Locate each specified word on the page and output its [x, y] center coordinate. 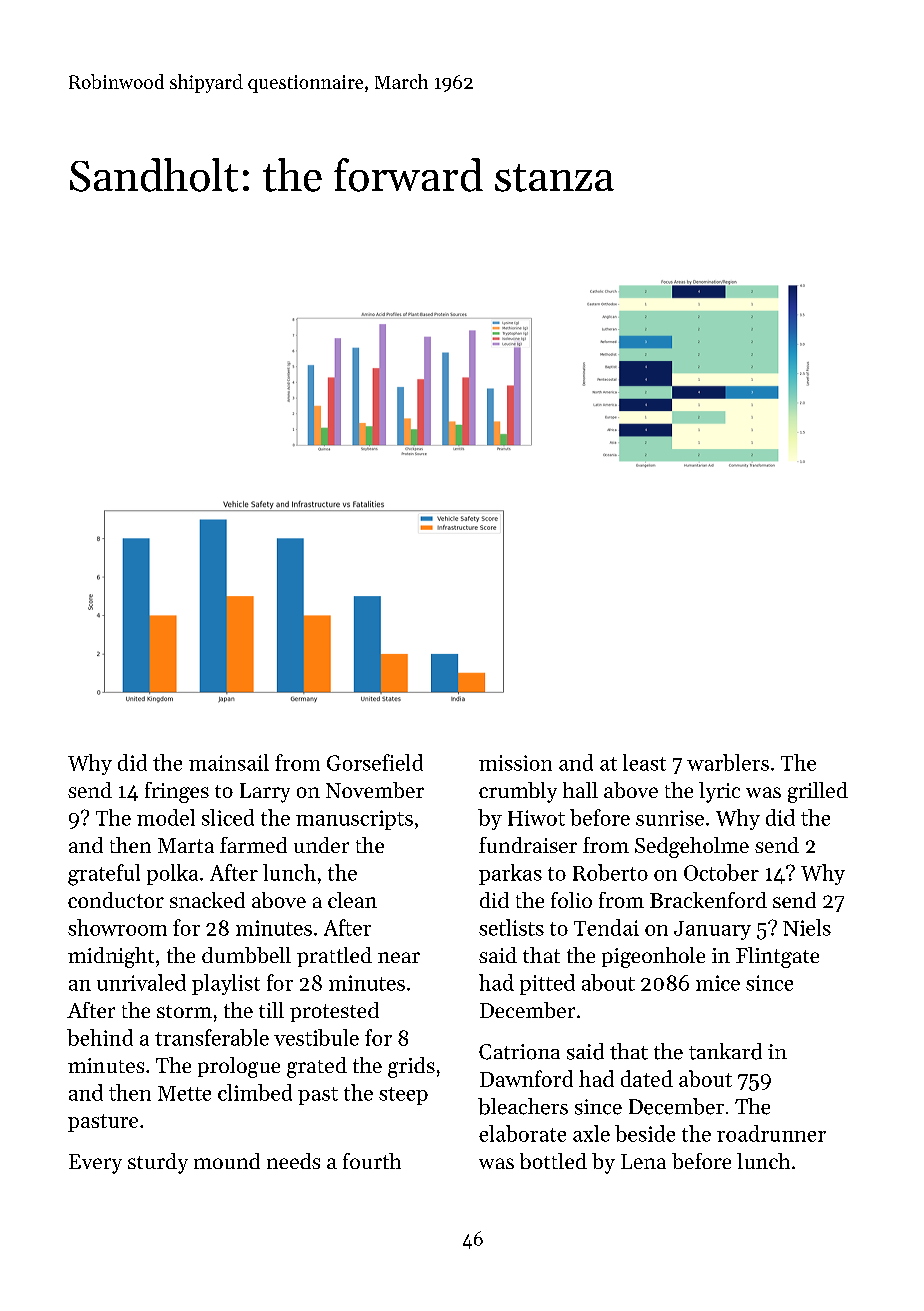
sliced [228, 817]
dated [647, 1078]
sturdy [158, 1163]
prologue [239, 1067]
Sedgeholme [692, 847]
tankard [725, 1051]
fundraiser [528, 845]
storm [184, 1011]
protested [334, 1012]
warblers [728, 762]
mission [515, 763]
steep [403, 1096]
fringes [177, 792]
